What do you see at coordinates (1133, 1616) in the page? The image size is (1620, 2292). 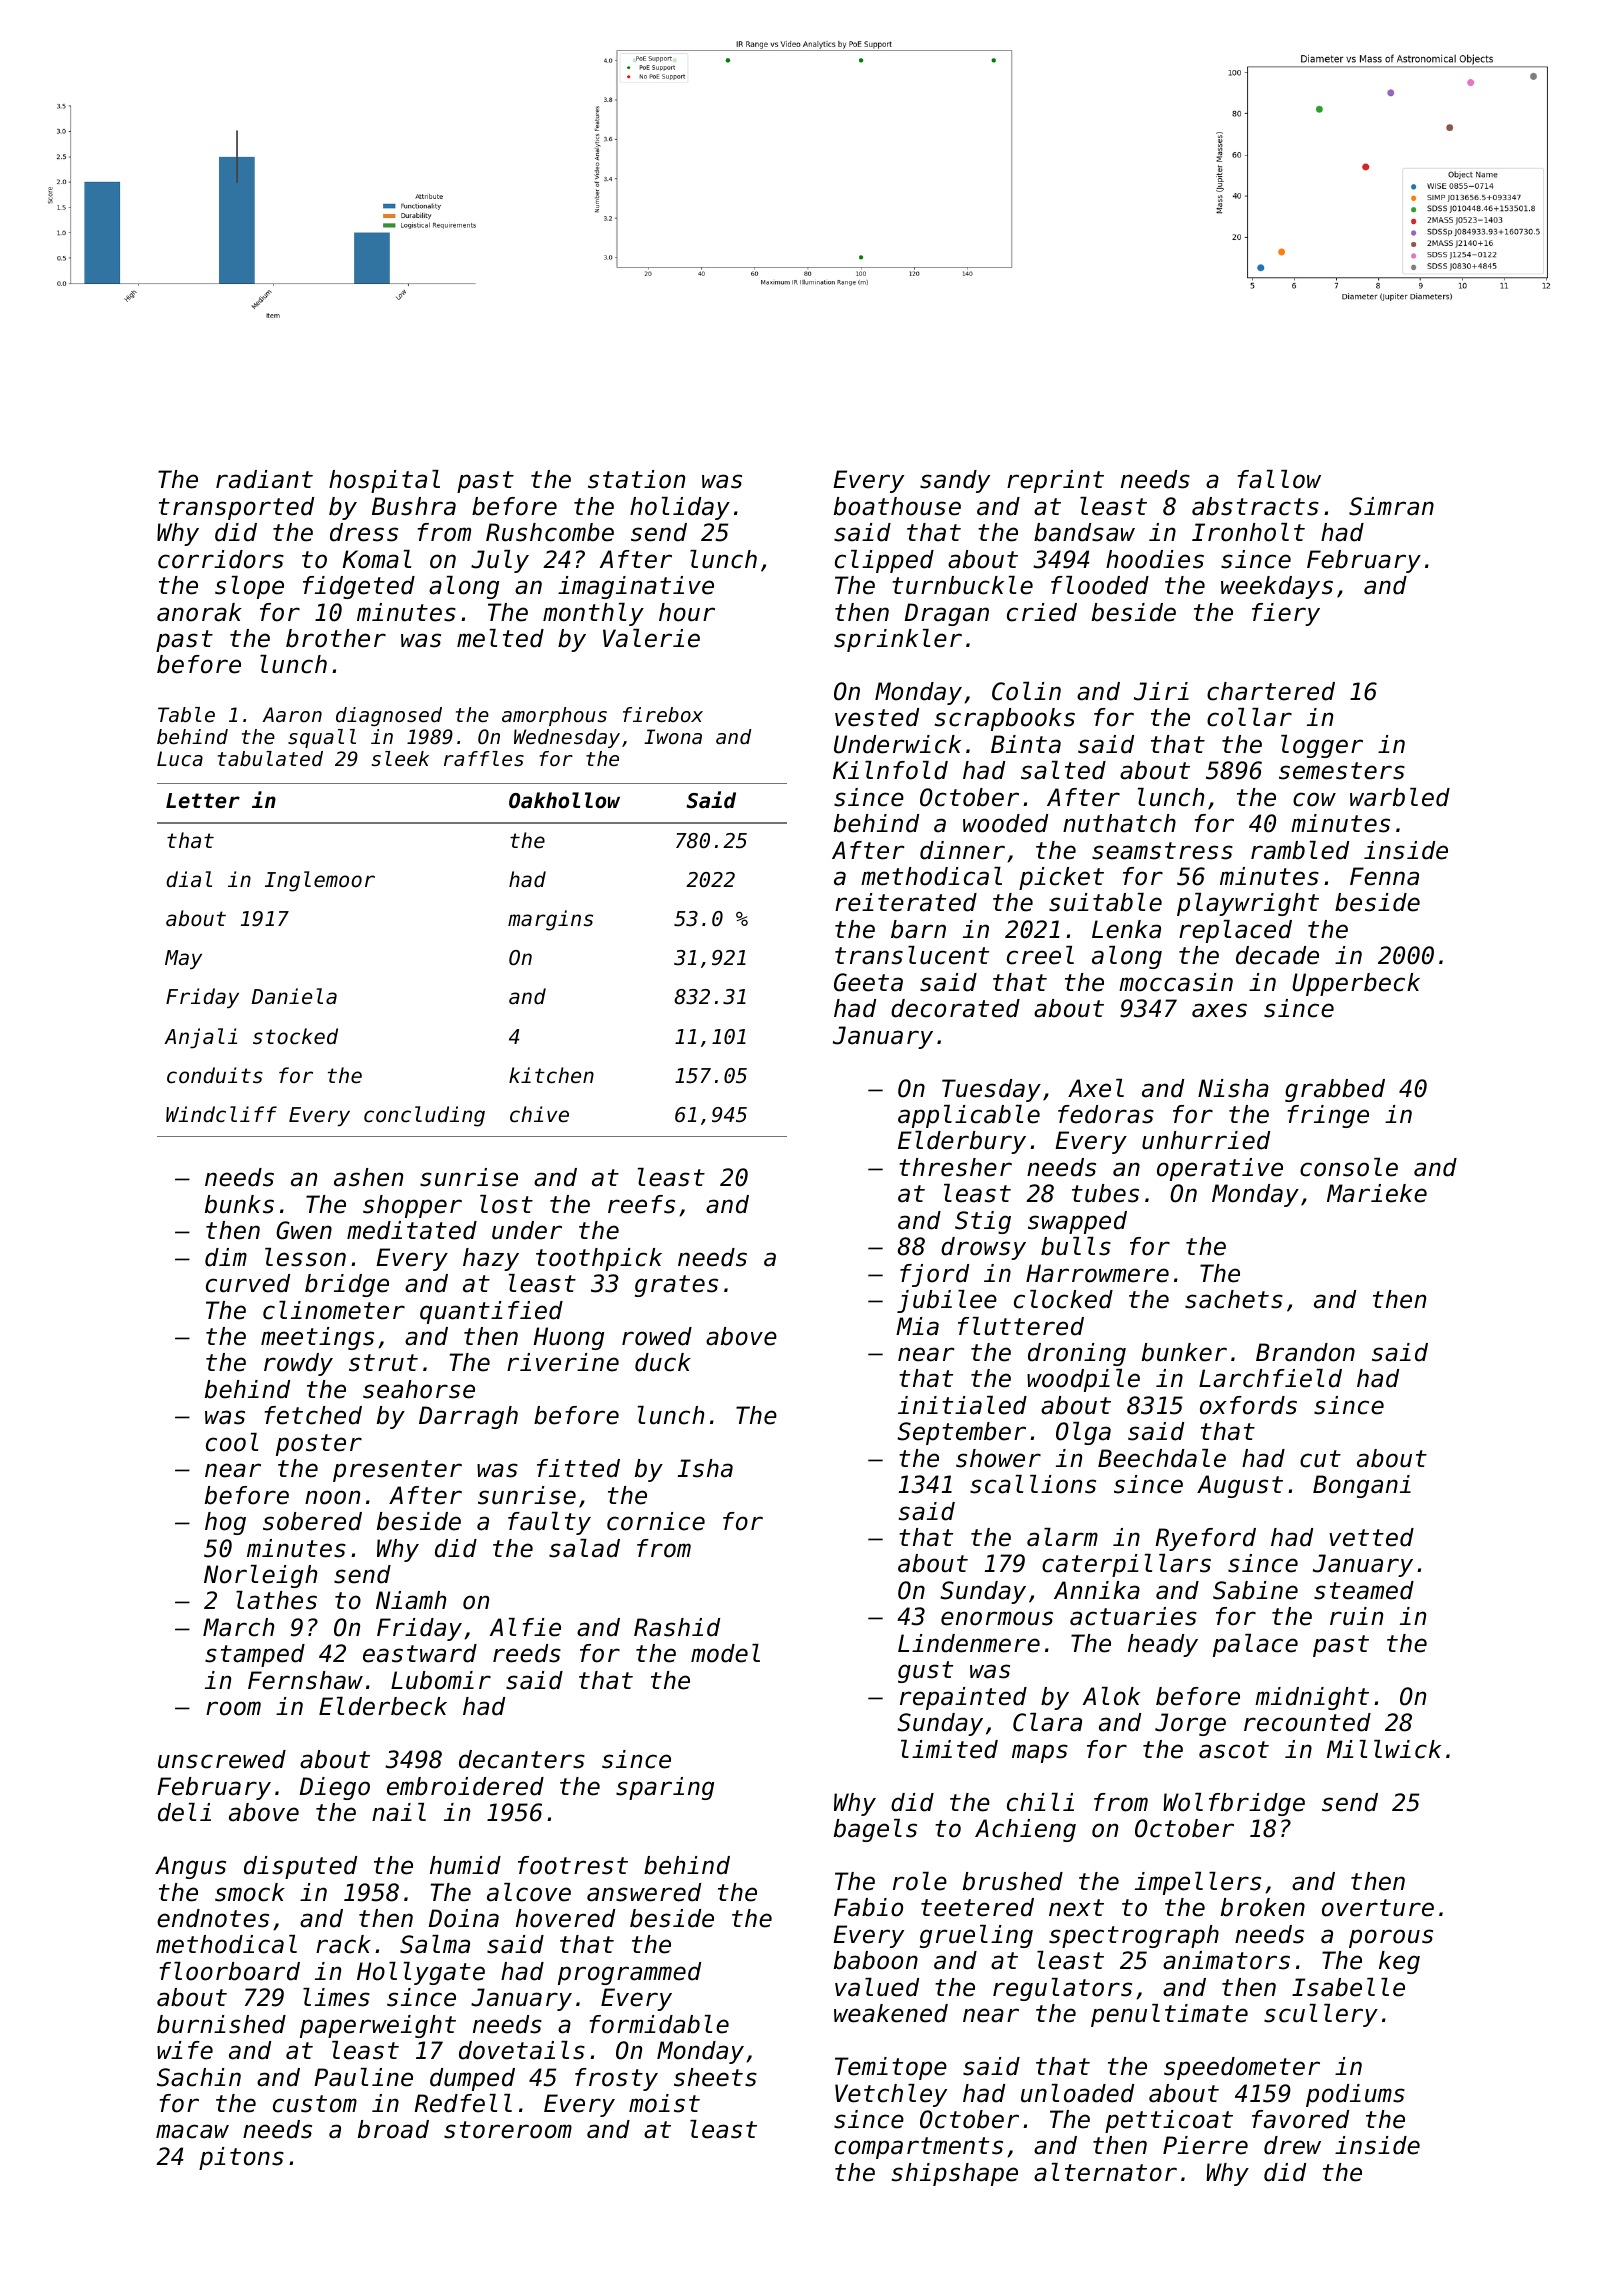 I see `actuaries` at bounding box center [1133, 1616].
